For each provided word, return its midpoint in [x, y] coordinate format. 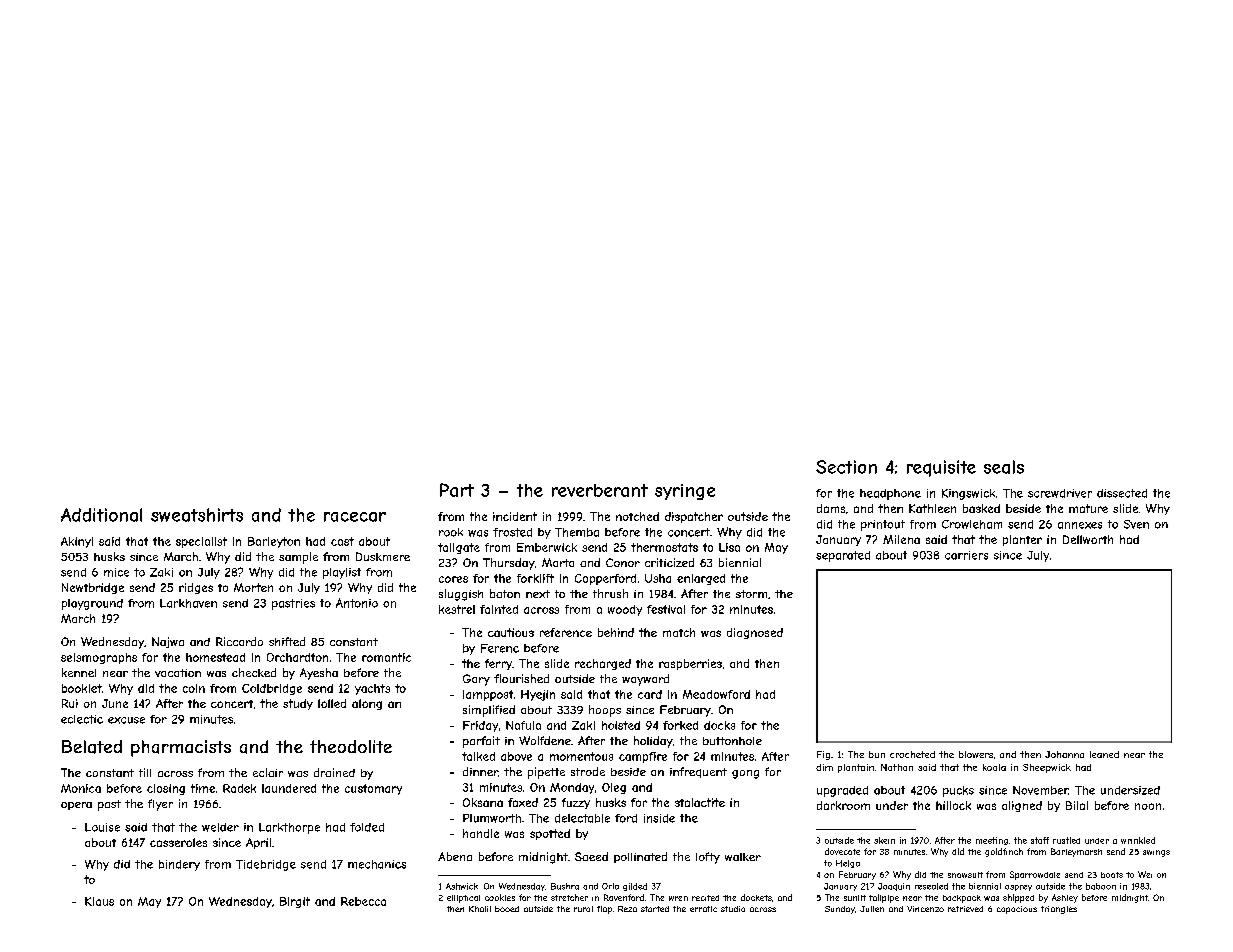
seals [1004, 467]
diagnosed [755, 633]
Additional [101, 515]
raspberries [690, 664]
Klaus [99, 901]
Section [846, 467]
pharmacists [181, 748]
